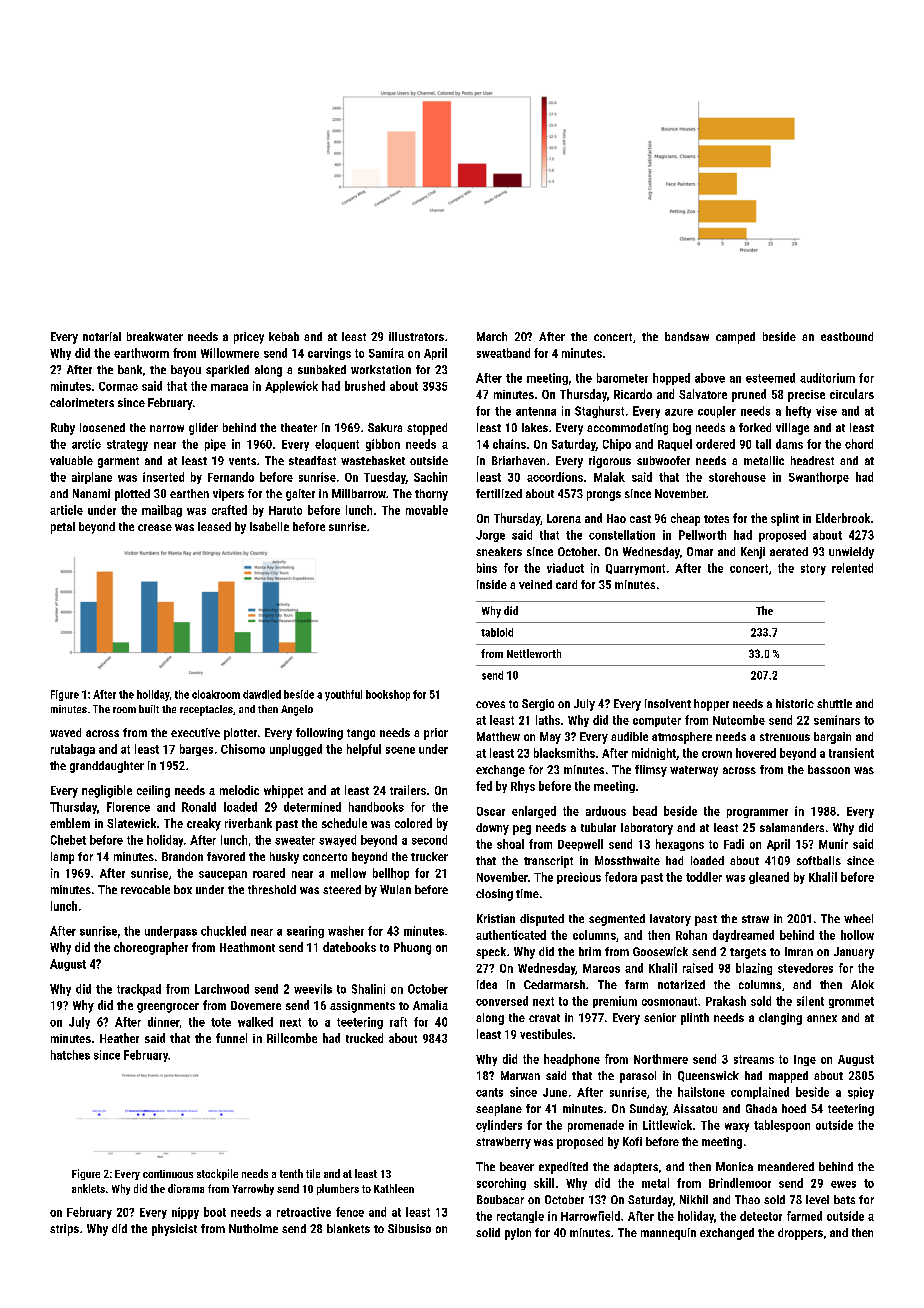 This image has height=1308, width=924. I want to click on movable, so click(427, 510).
